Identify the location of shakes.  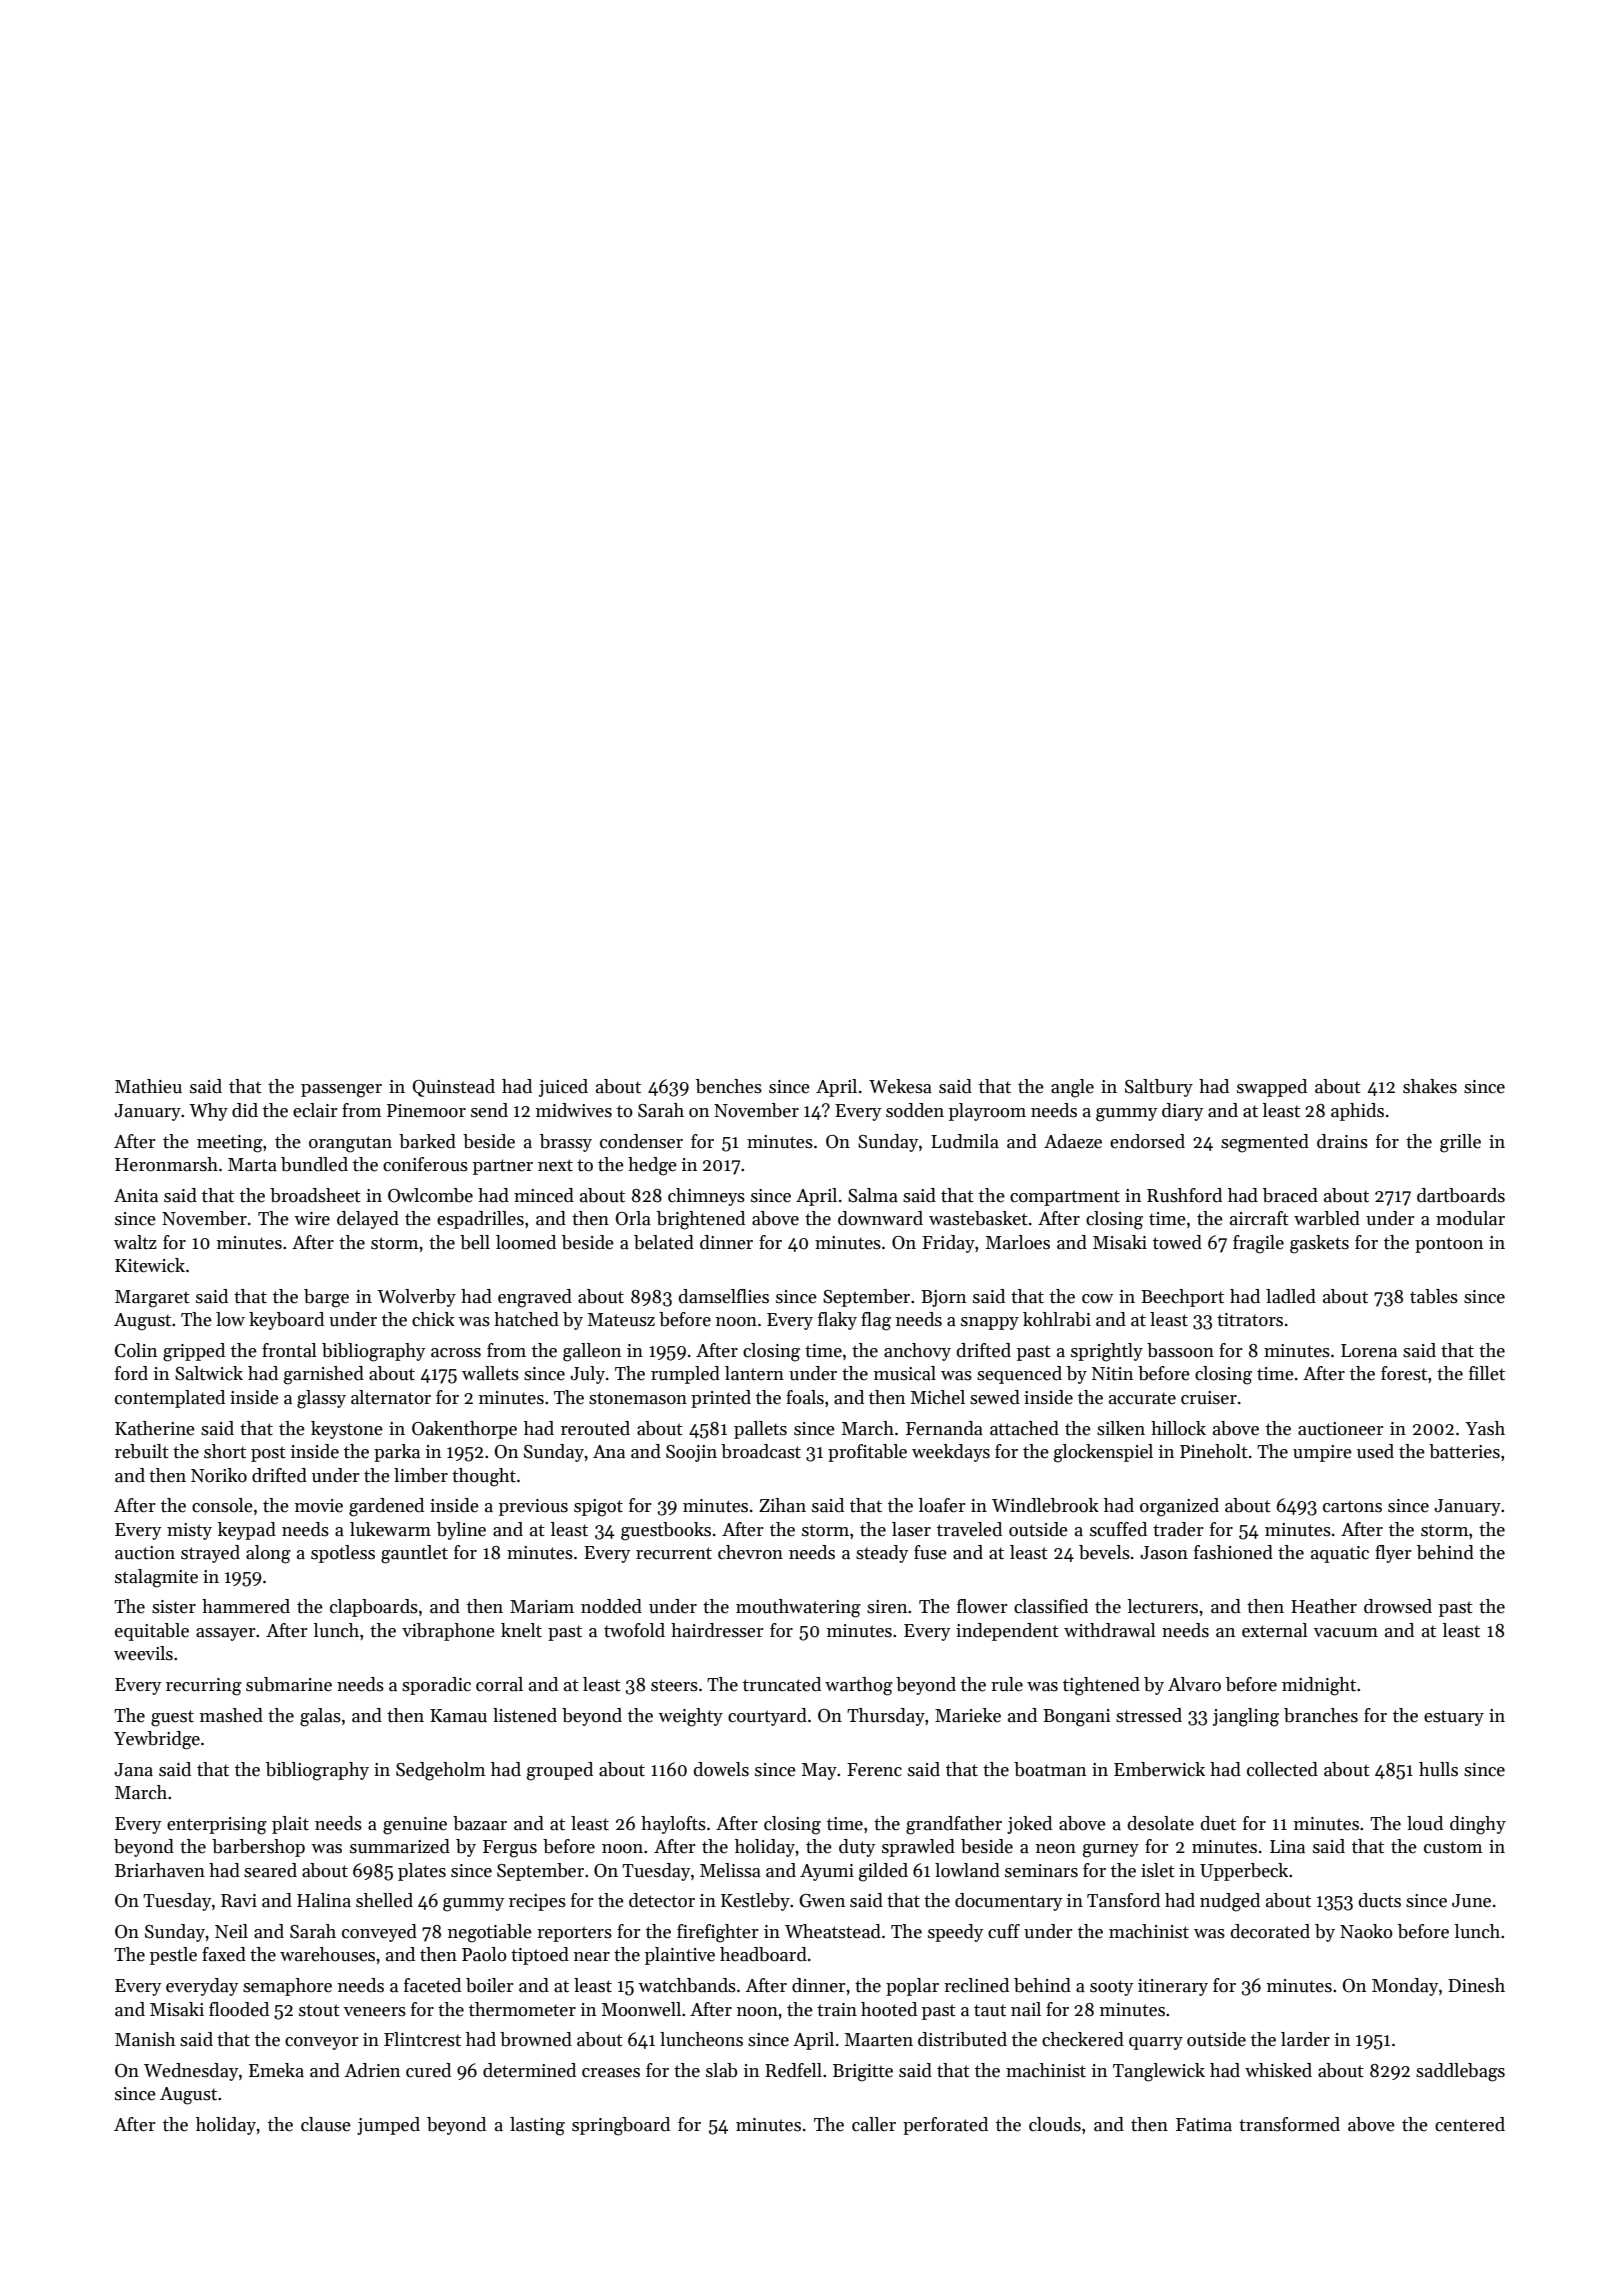
(1430, 1086).
